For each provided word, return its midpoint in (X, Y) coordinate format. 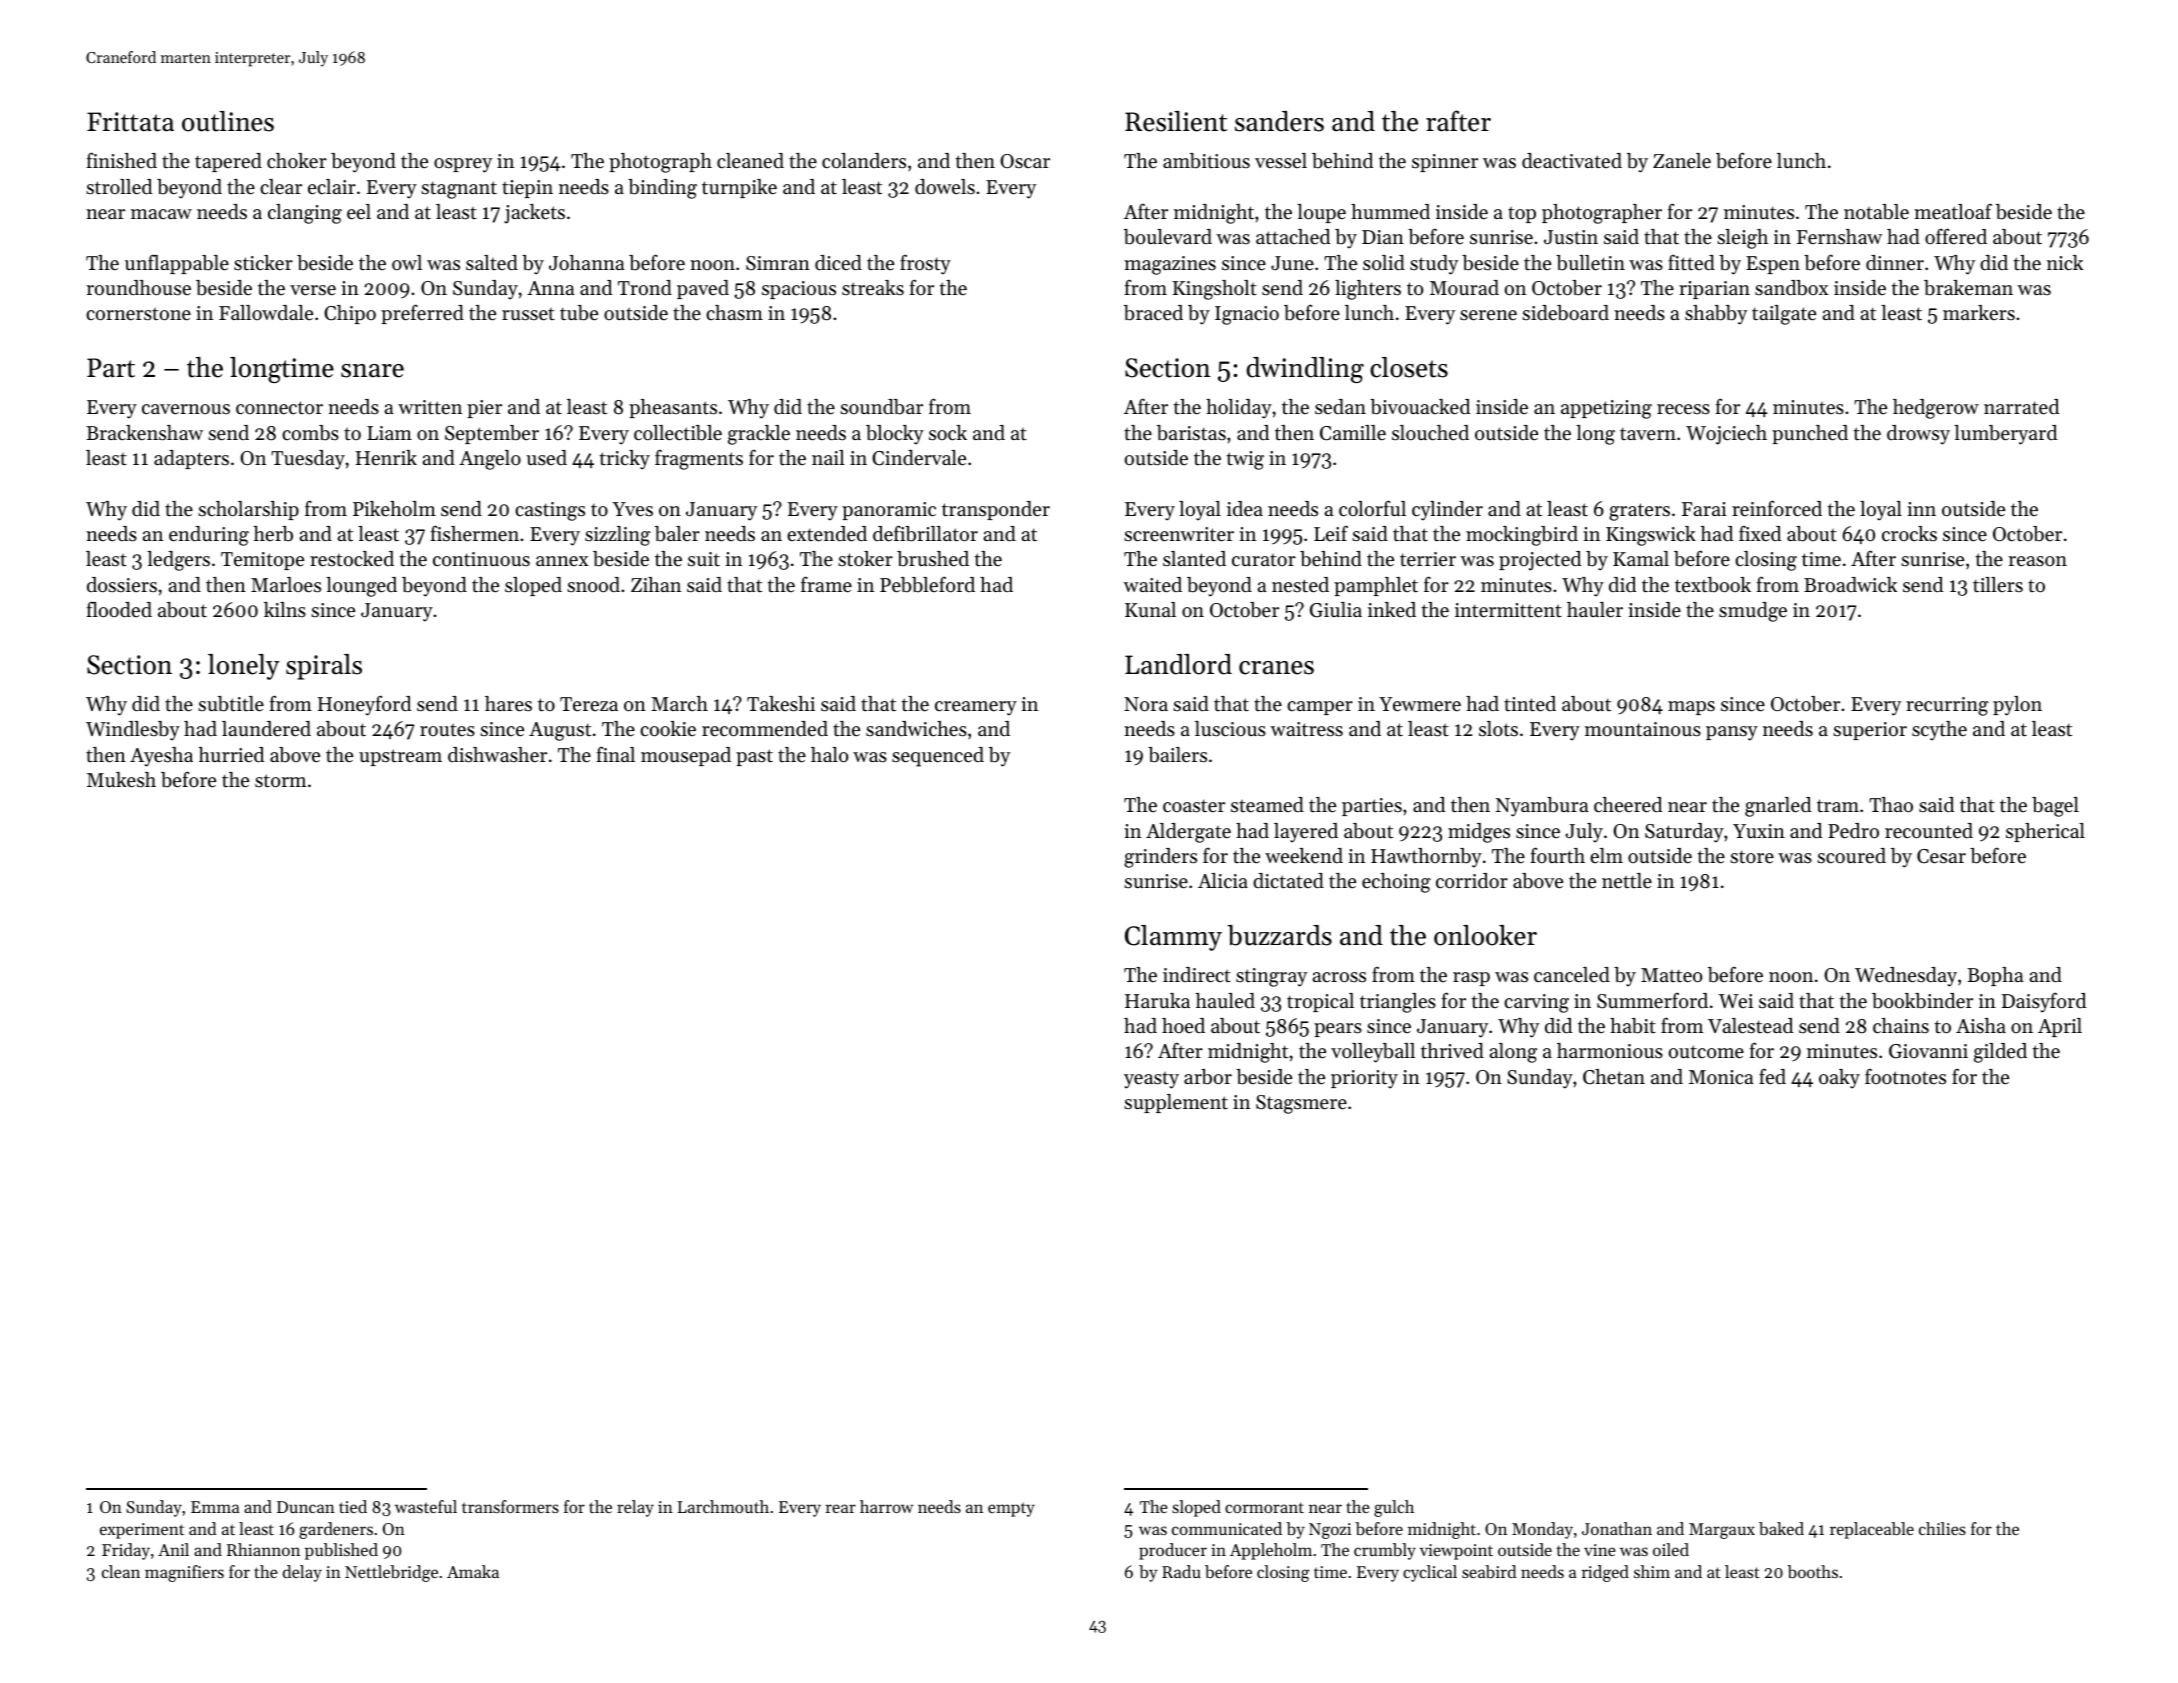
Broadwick (1850, 584)
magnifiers (184, 1573)
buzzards (1279, 935)
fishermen (475, 533)
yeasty (1151, 1080)
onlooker (1485, 935)
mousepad (686, 756)
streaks (873, 288)
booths (1812, 1571)
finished (122, 160)
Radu (1181, 1571)
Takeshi (781, 704)
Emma (215, 1507)
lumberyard (2005, 435)
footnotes (1905, 1077)
